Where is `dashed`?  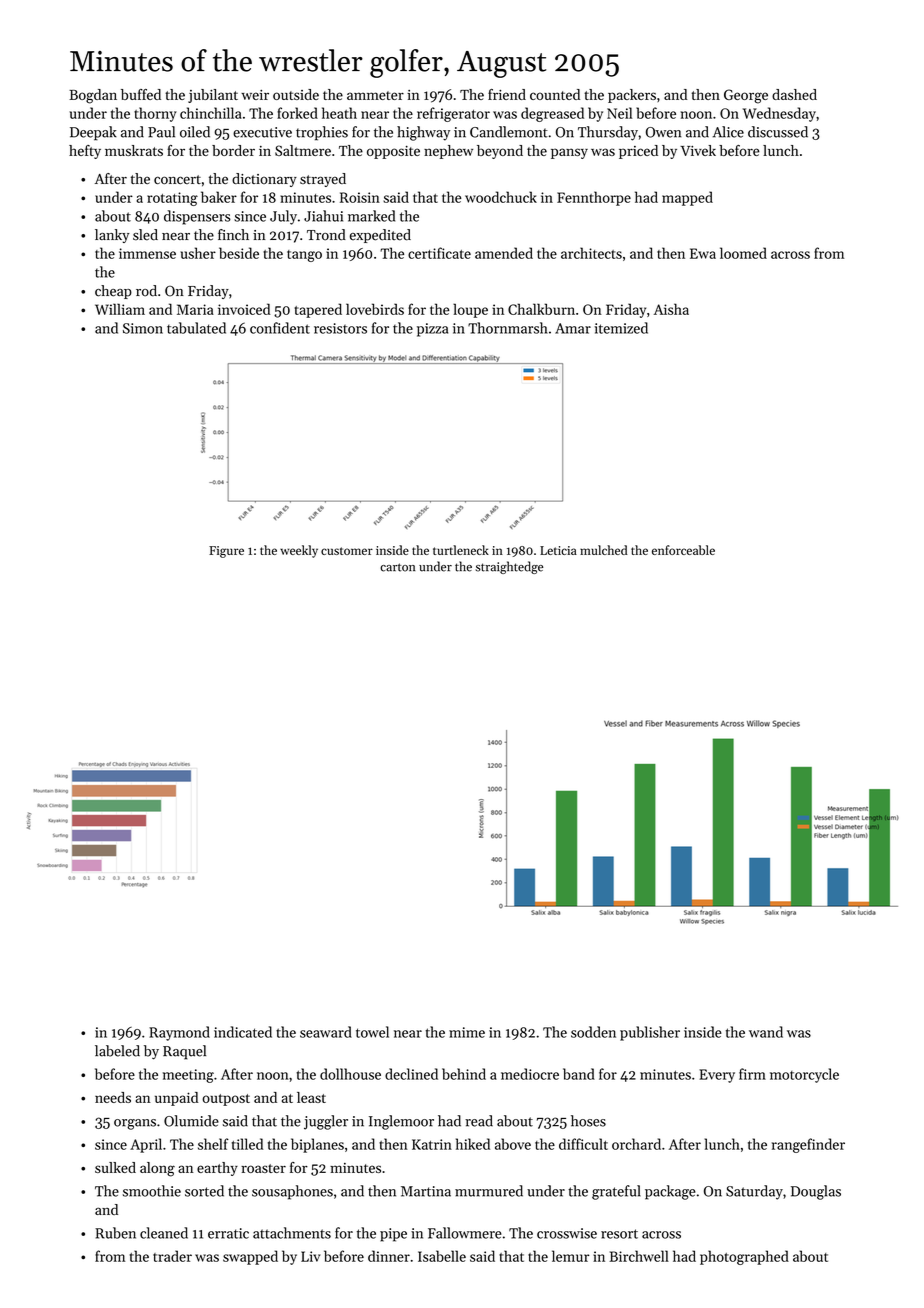
dashed is located at coordinates (794, 94).
